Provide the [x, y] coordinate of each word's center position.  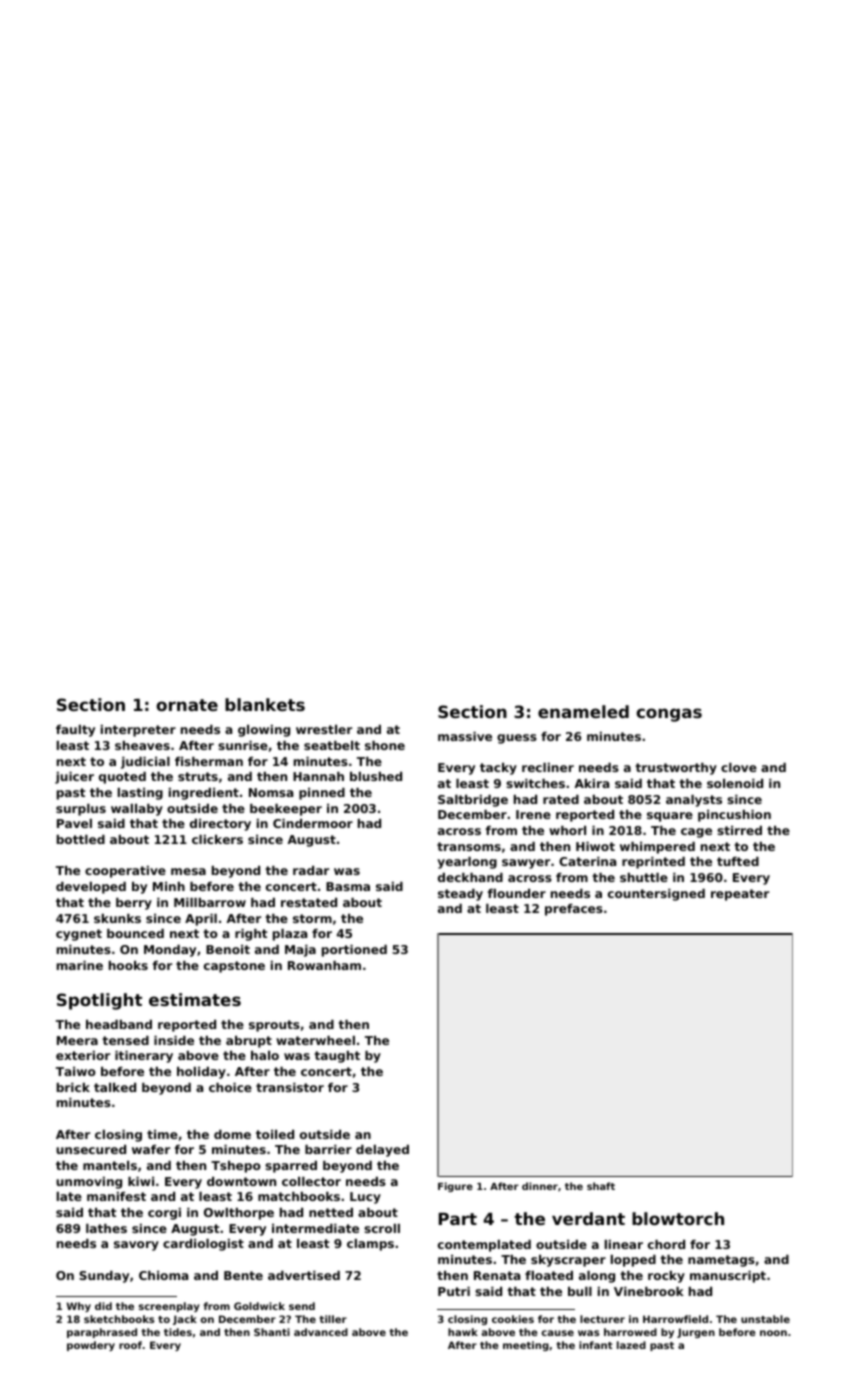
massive [465, 736]
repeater [740, 895]
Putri [454, 1291]
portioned [354, 951]
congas [669, 715]
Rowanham [324, 965]
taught [337, 1057]
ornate [187, 705]
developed [91, 888]
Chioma [163, 1275]
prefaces [574, 910]
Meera [77, 1040]
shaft [601, 1186]
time [162, 1134]
